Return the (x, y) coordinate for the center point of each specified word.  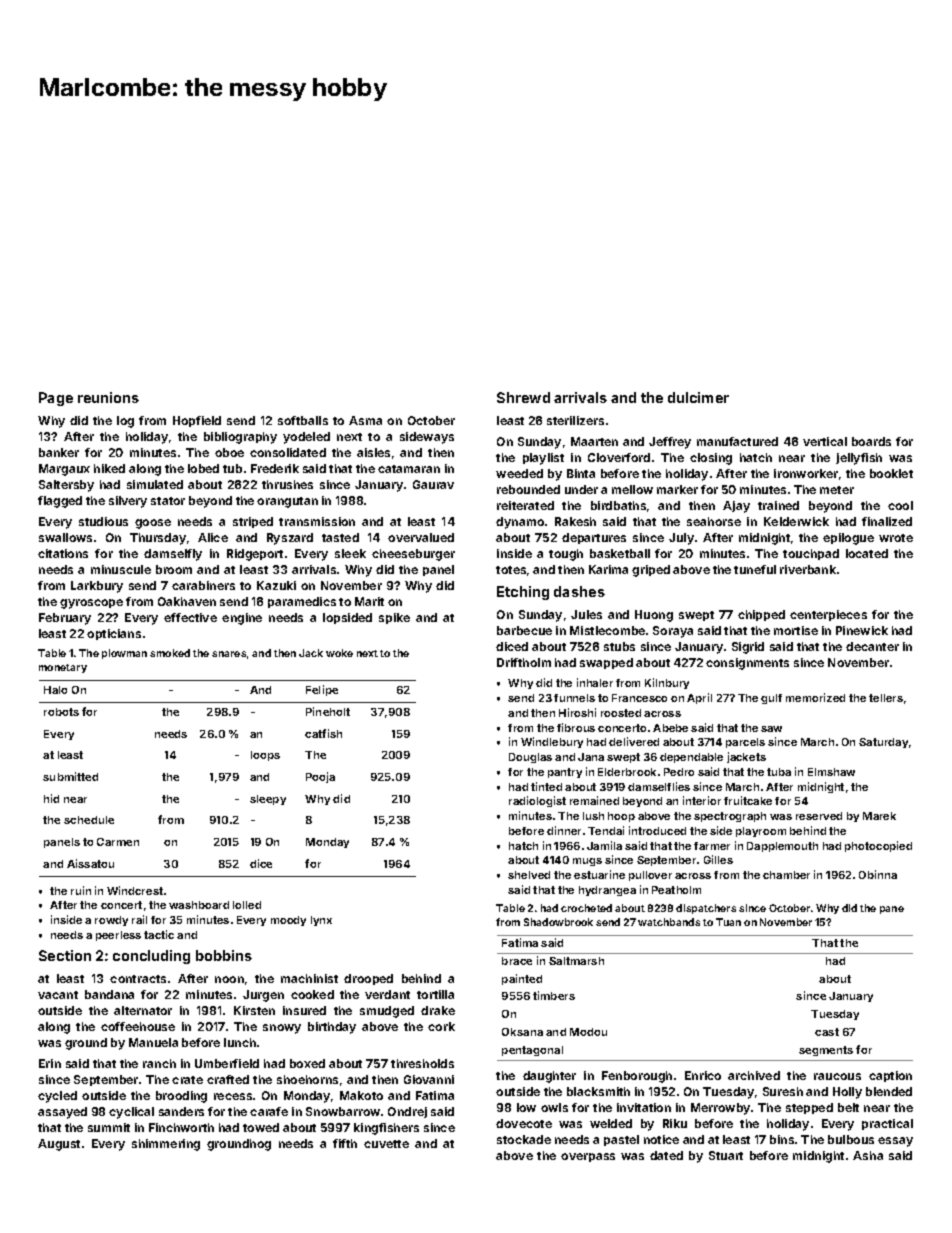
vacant (58, 995)
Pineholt (328, 711)
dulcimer (698, 397)
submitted (70, 776)
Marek (879, 816)
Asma (365, 420)
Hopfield (197, 421)
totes (511, 570)
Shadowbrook (558, 922)
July (681, 539)
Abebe (670, 728)
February (65, 619)
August (59, 1145)
